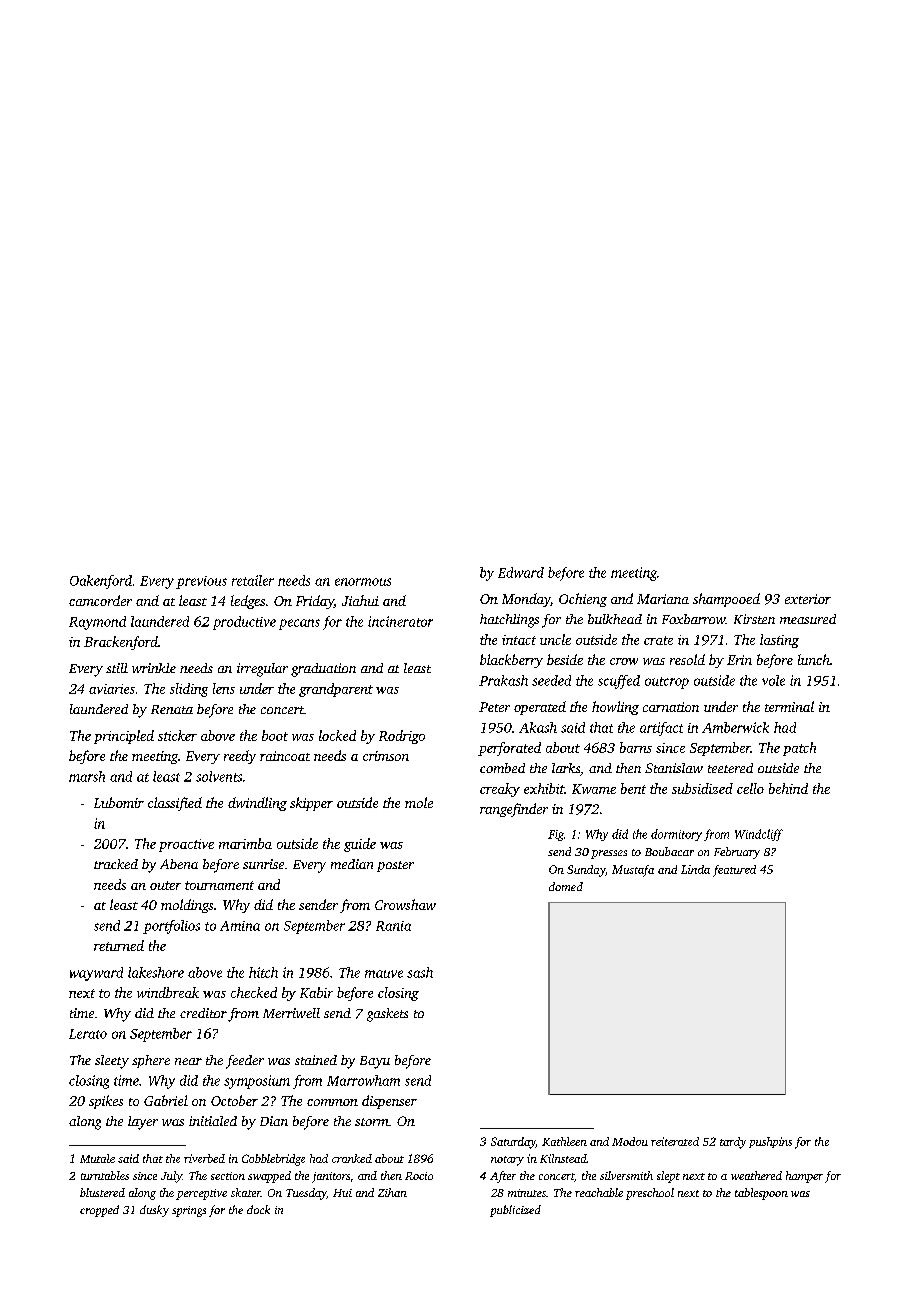 This page has height=1314, width=924. I want to click on poster, so click(395, 866).
